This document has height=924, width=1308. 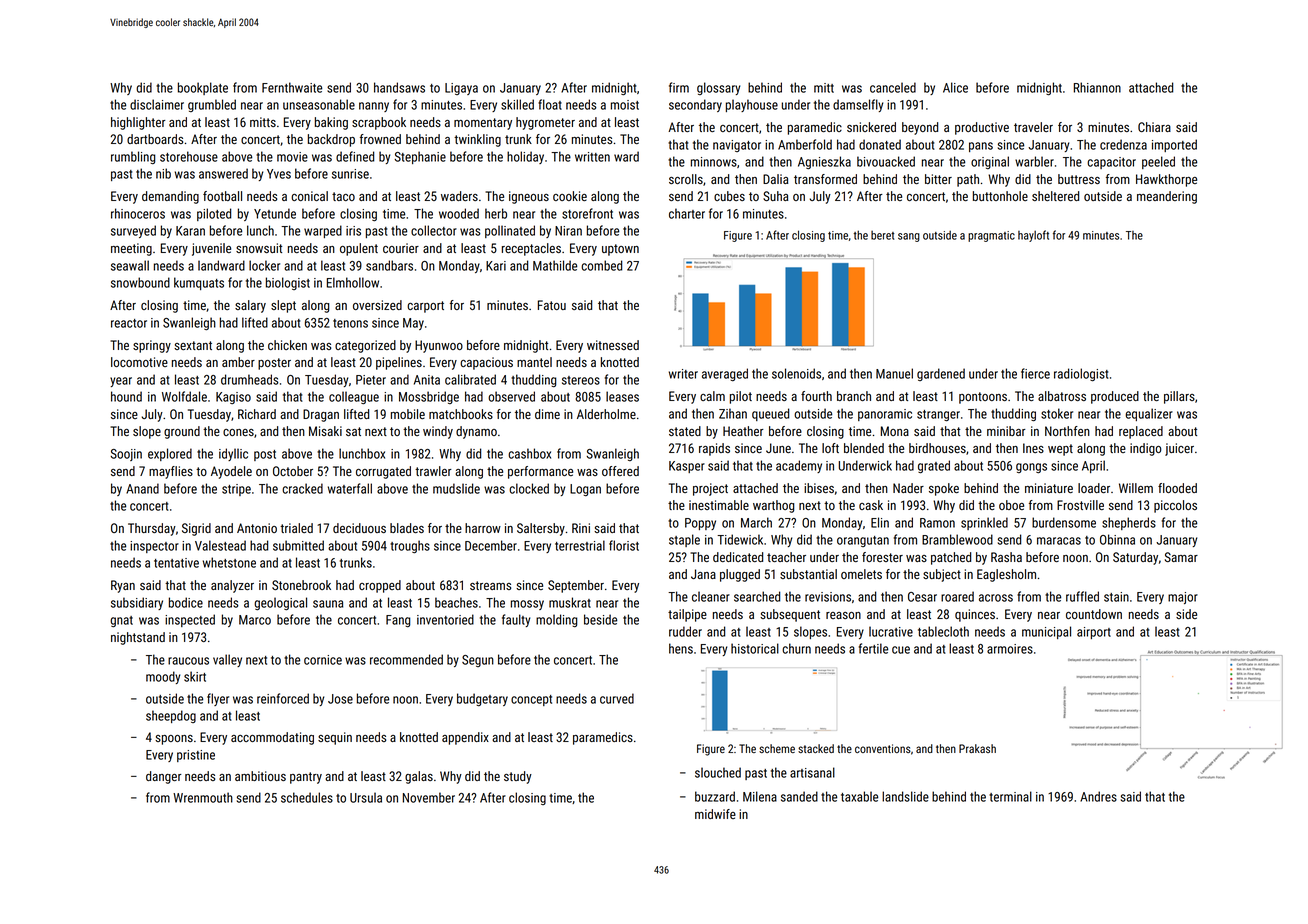 What do you see at coordinates (752, 105) in the document?
I see `playhouse` at bounding box center [752, 105].
